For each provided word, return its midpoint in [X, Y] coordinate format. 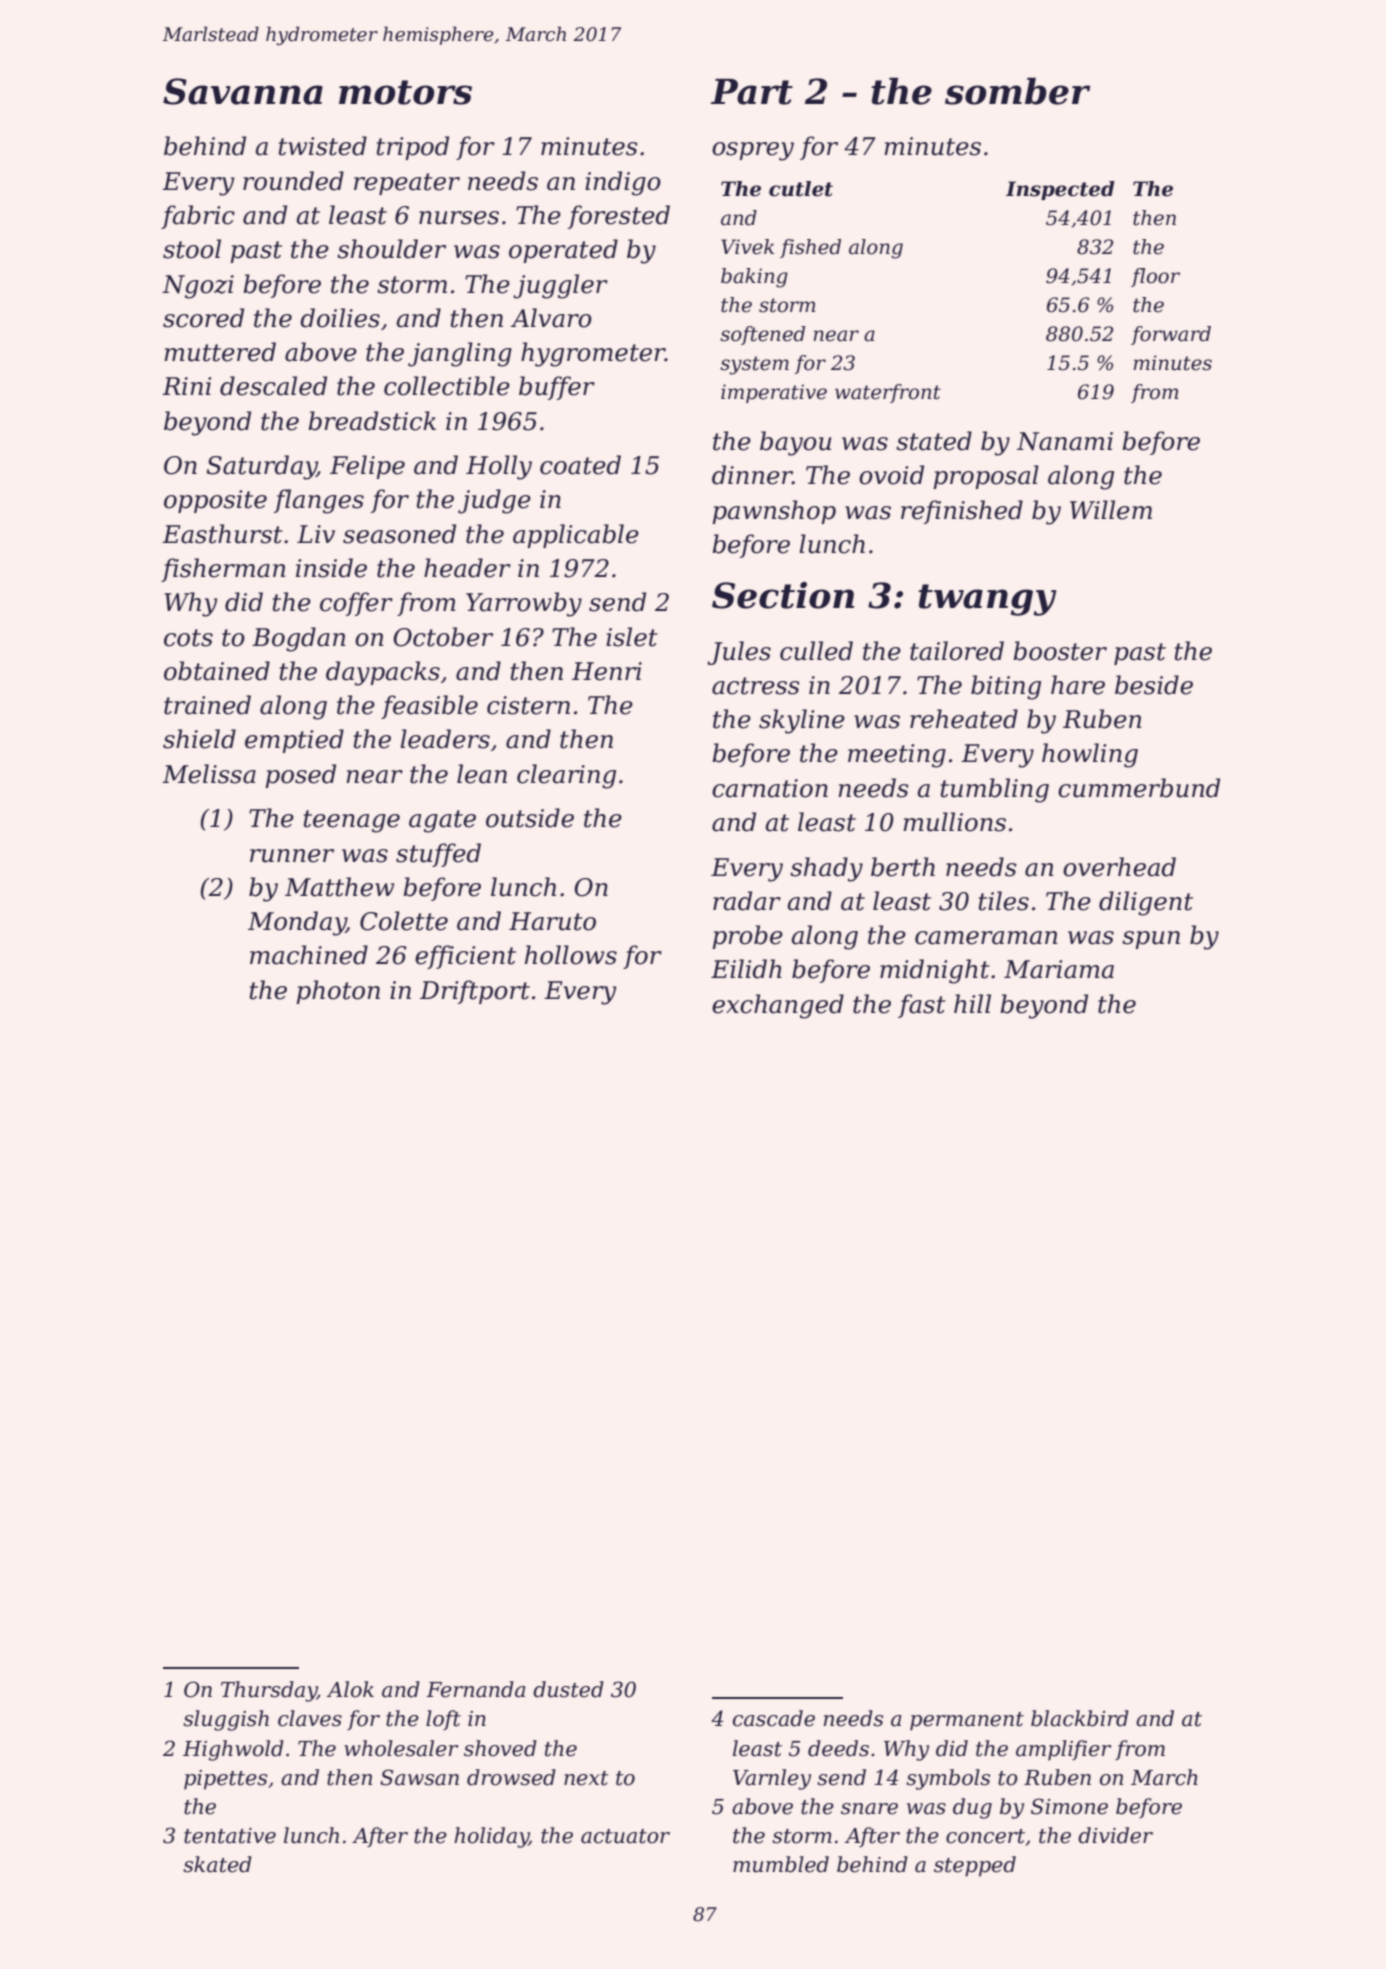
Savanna [243, 91]
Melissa [209, 774]
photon [338, 992]
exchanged [778, 1006]
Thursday [269, 1691]
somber [1017, 91]
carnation [770, 788]
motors [405, 92]
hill [972, 1003]
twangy [987, 600]
